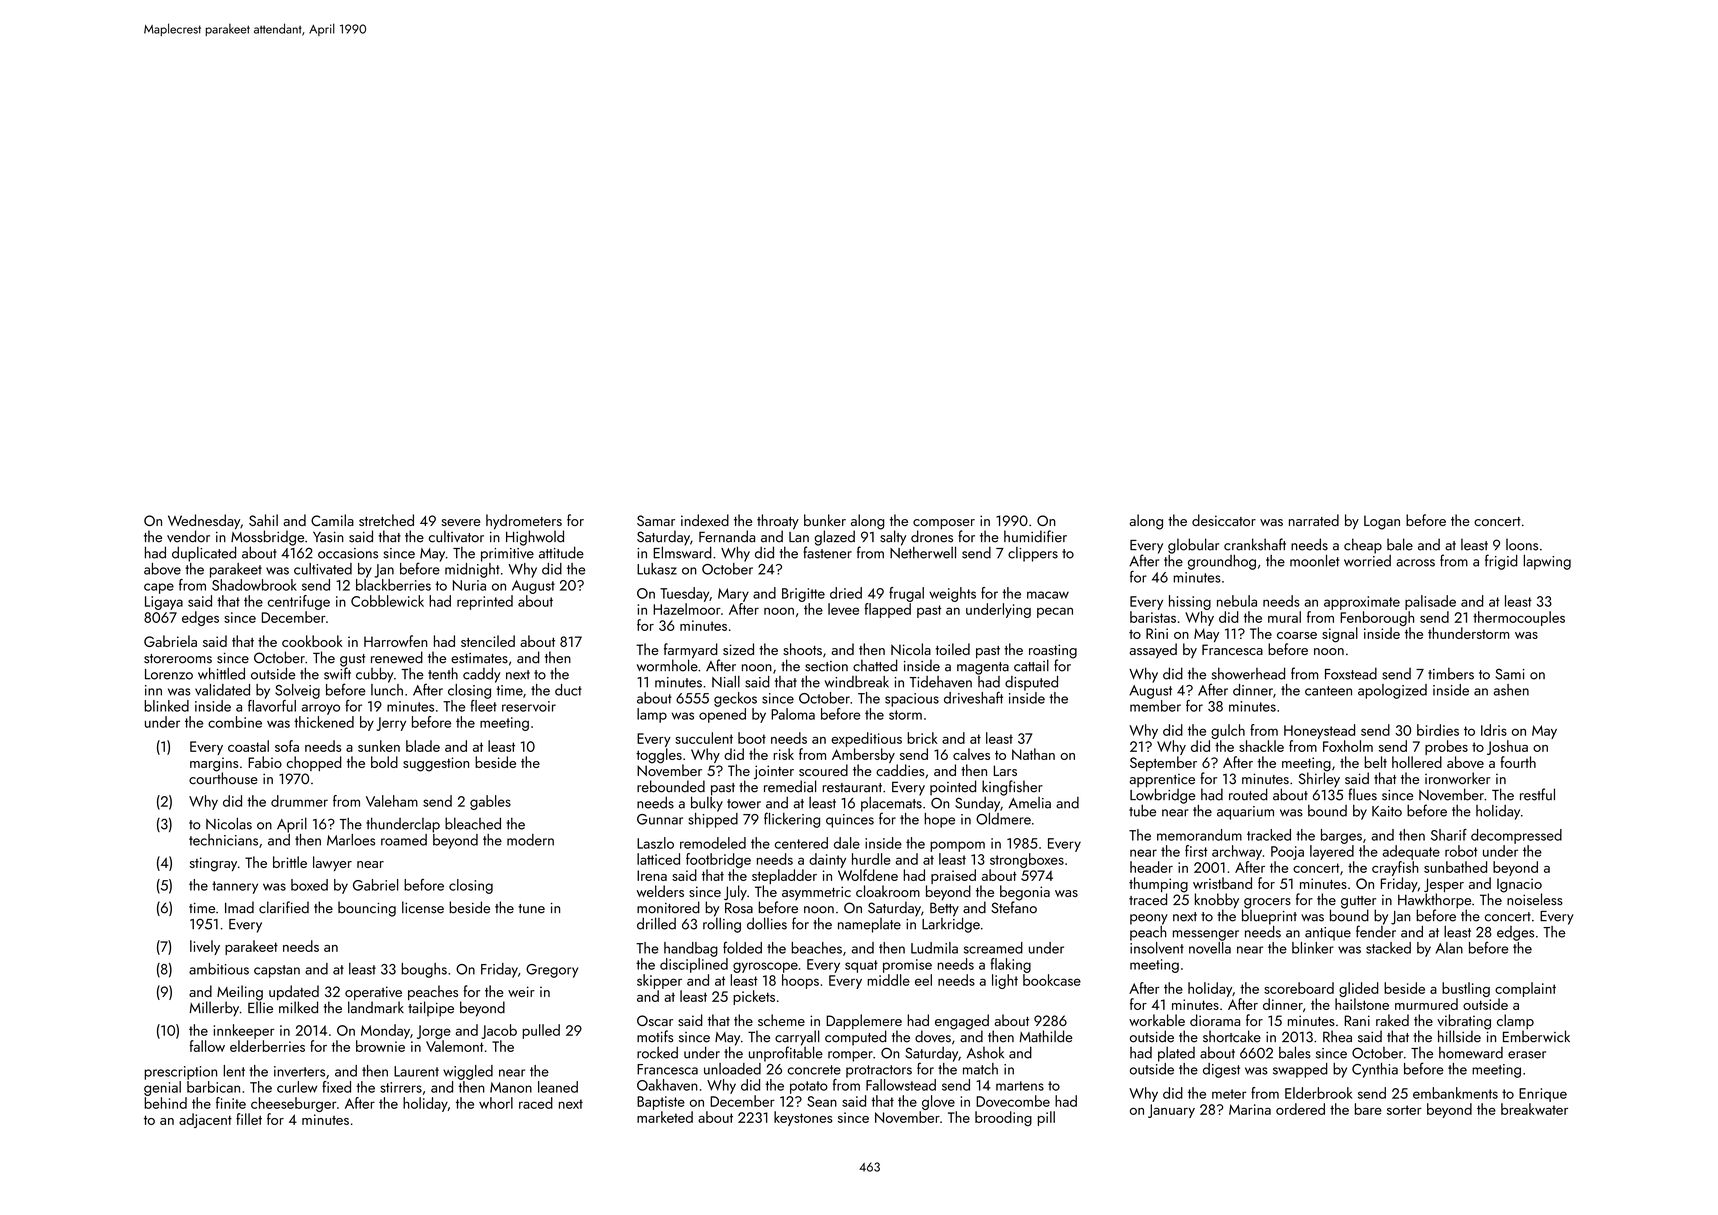 This page has width=1718, height=1215. Describe the element at coordinates (332, 520) in the page. I see `Camila` at that location.
